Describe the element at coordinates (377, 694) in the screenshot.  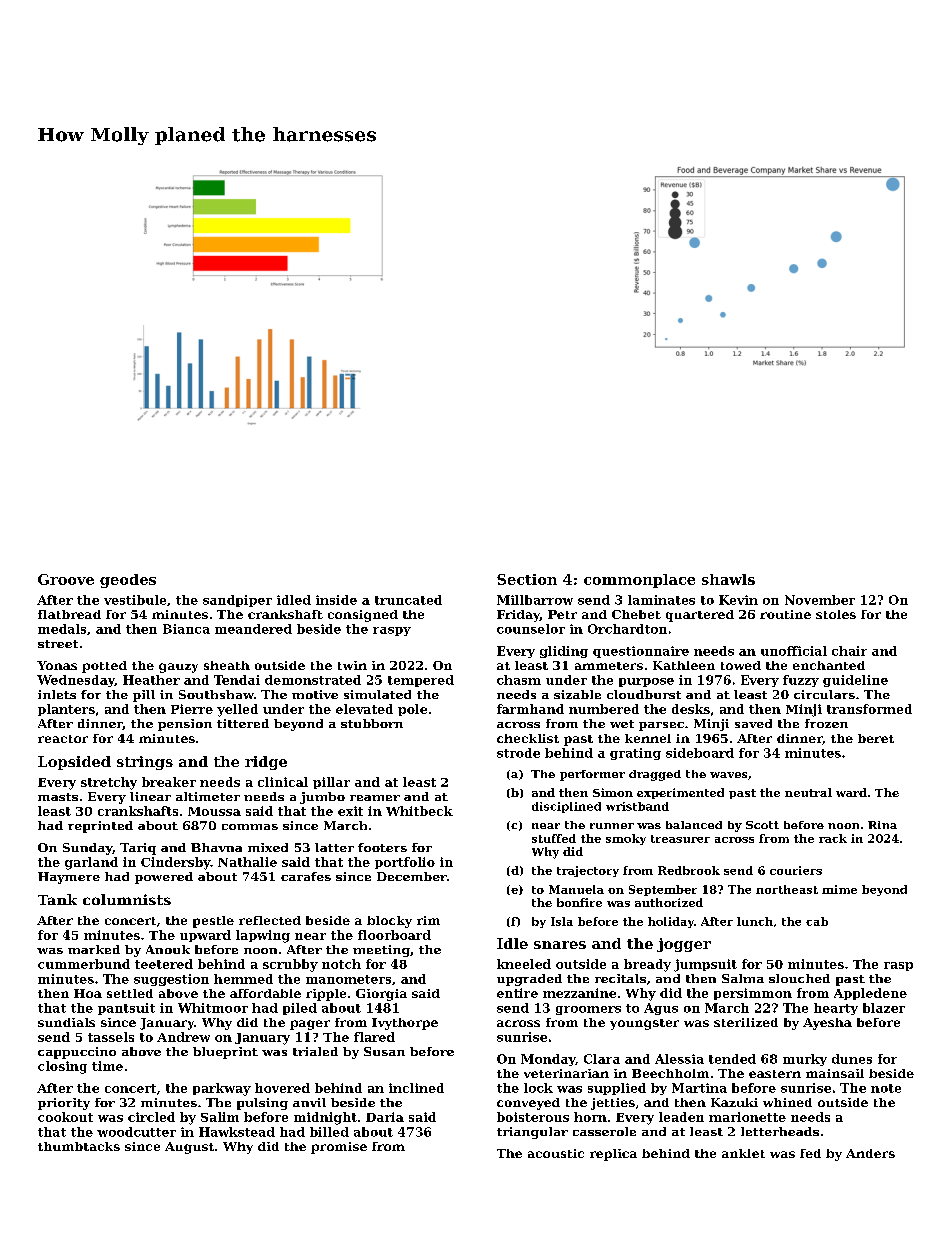
I see `simulated` at that location.
